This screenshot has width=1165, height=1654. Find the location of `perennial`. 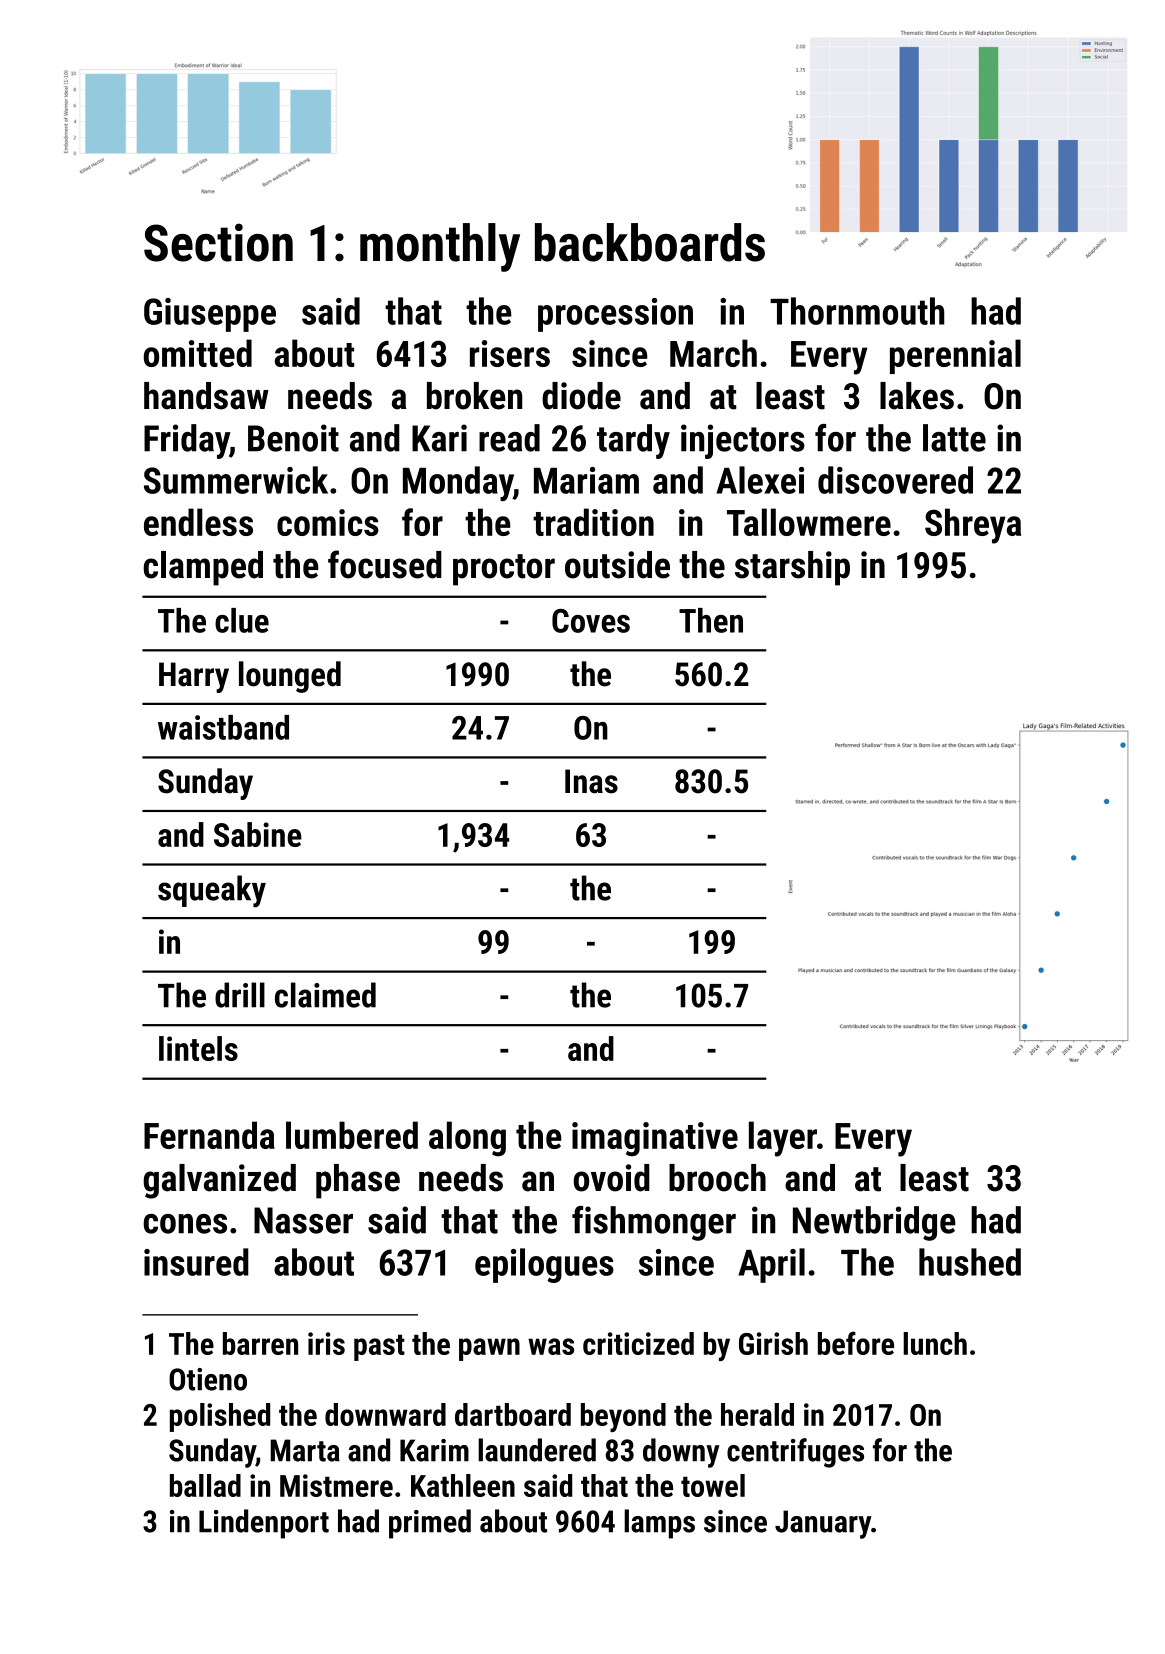

perennial is located at coordinates (955, 356).
